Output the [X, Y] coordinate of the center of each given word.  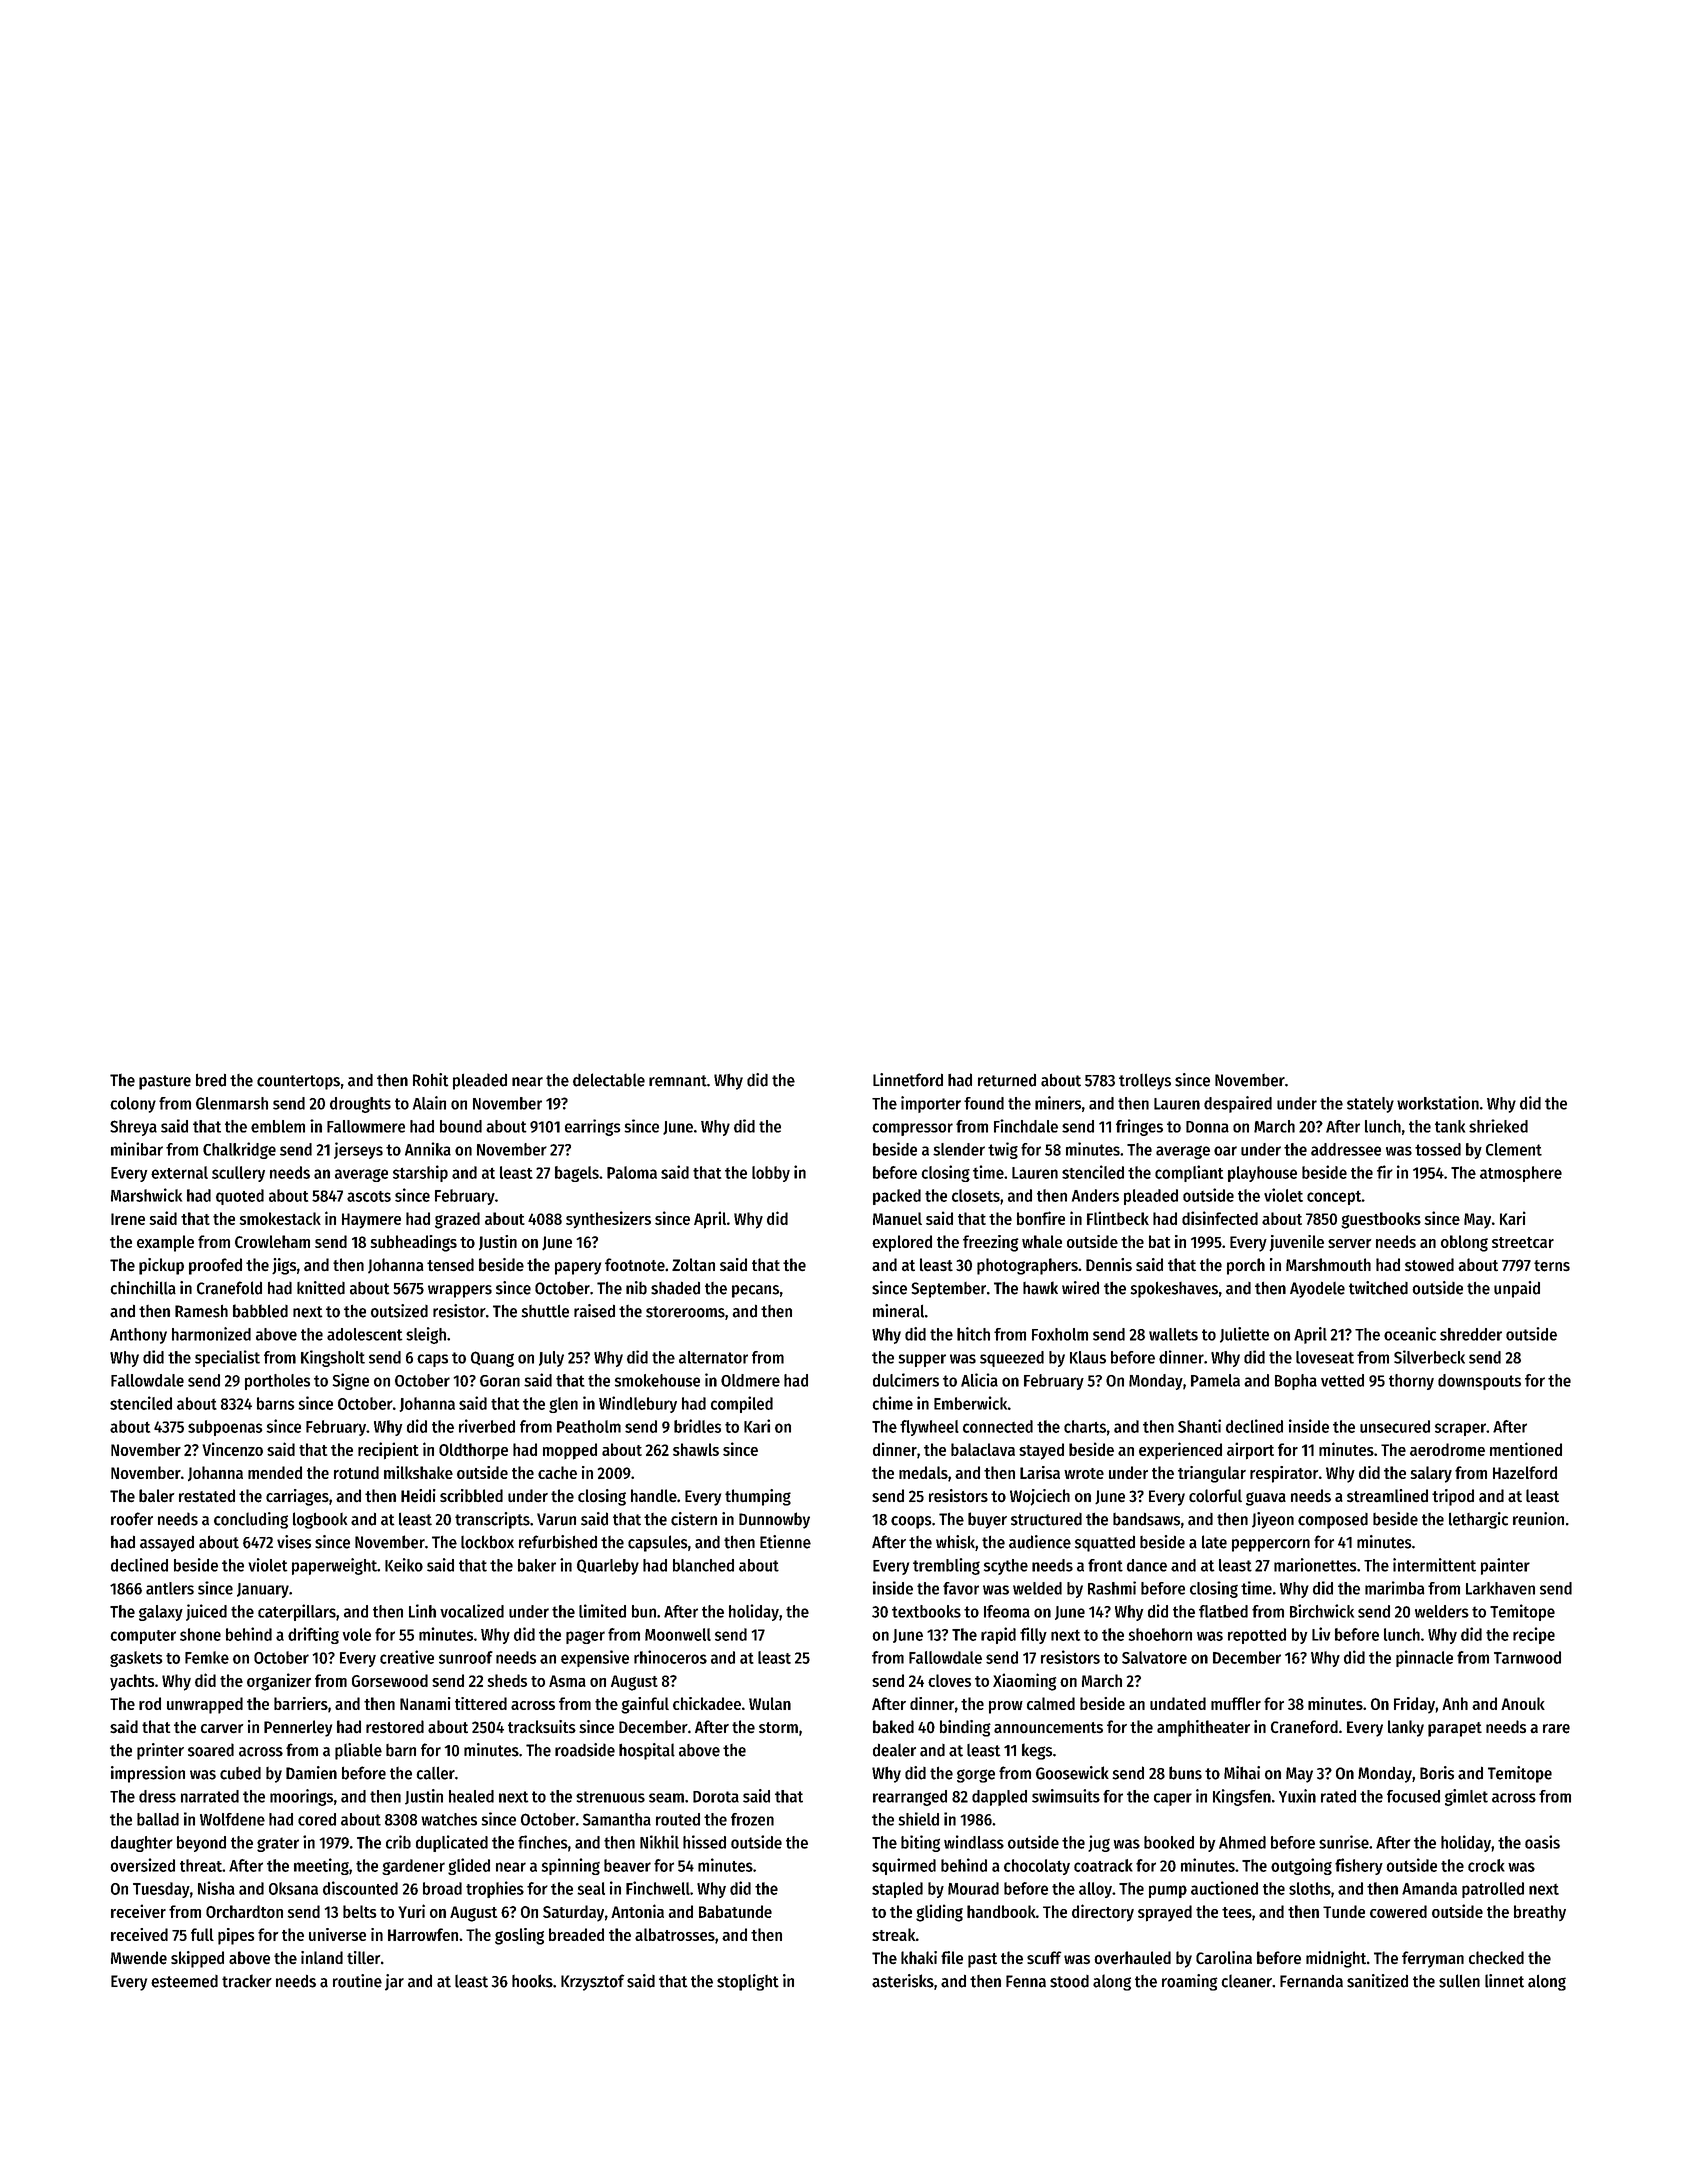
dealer [894, 1750]
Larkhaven [1500, 1588]
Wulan [770, 1703]
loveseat [1325, 1357]
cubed [240, 1773]
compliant [1189, 1173]
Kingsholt [333, 1358]
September [948, 1290]
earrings [593, 1127]
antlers [170, 1588]
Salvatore [1154, 1657]
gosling [519, 1936]
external [179, 1172]
